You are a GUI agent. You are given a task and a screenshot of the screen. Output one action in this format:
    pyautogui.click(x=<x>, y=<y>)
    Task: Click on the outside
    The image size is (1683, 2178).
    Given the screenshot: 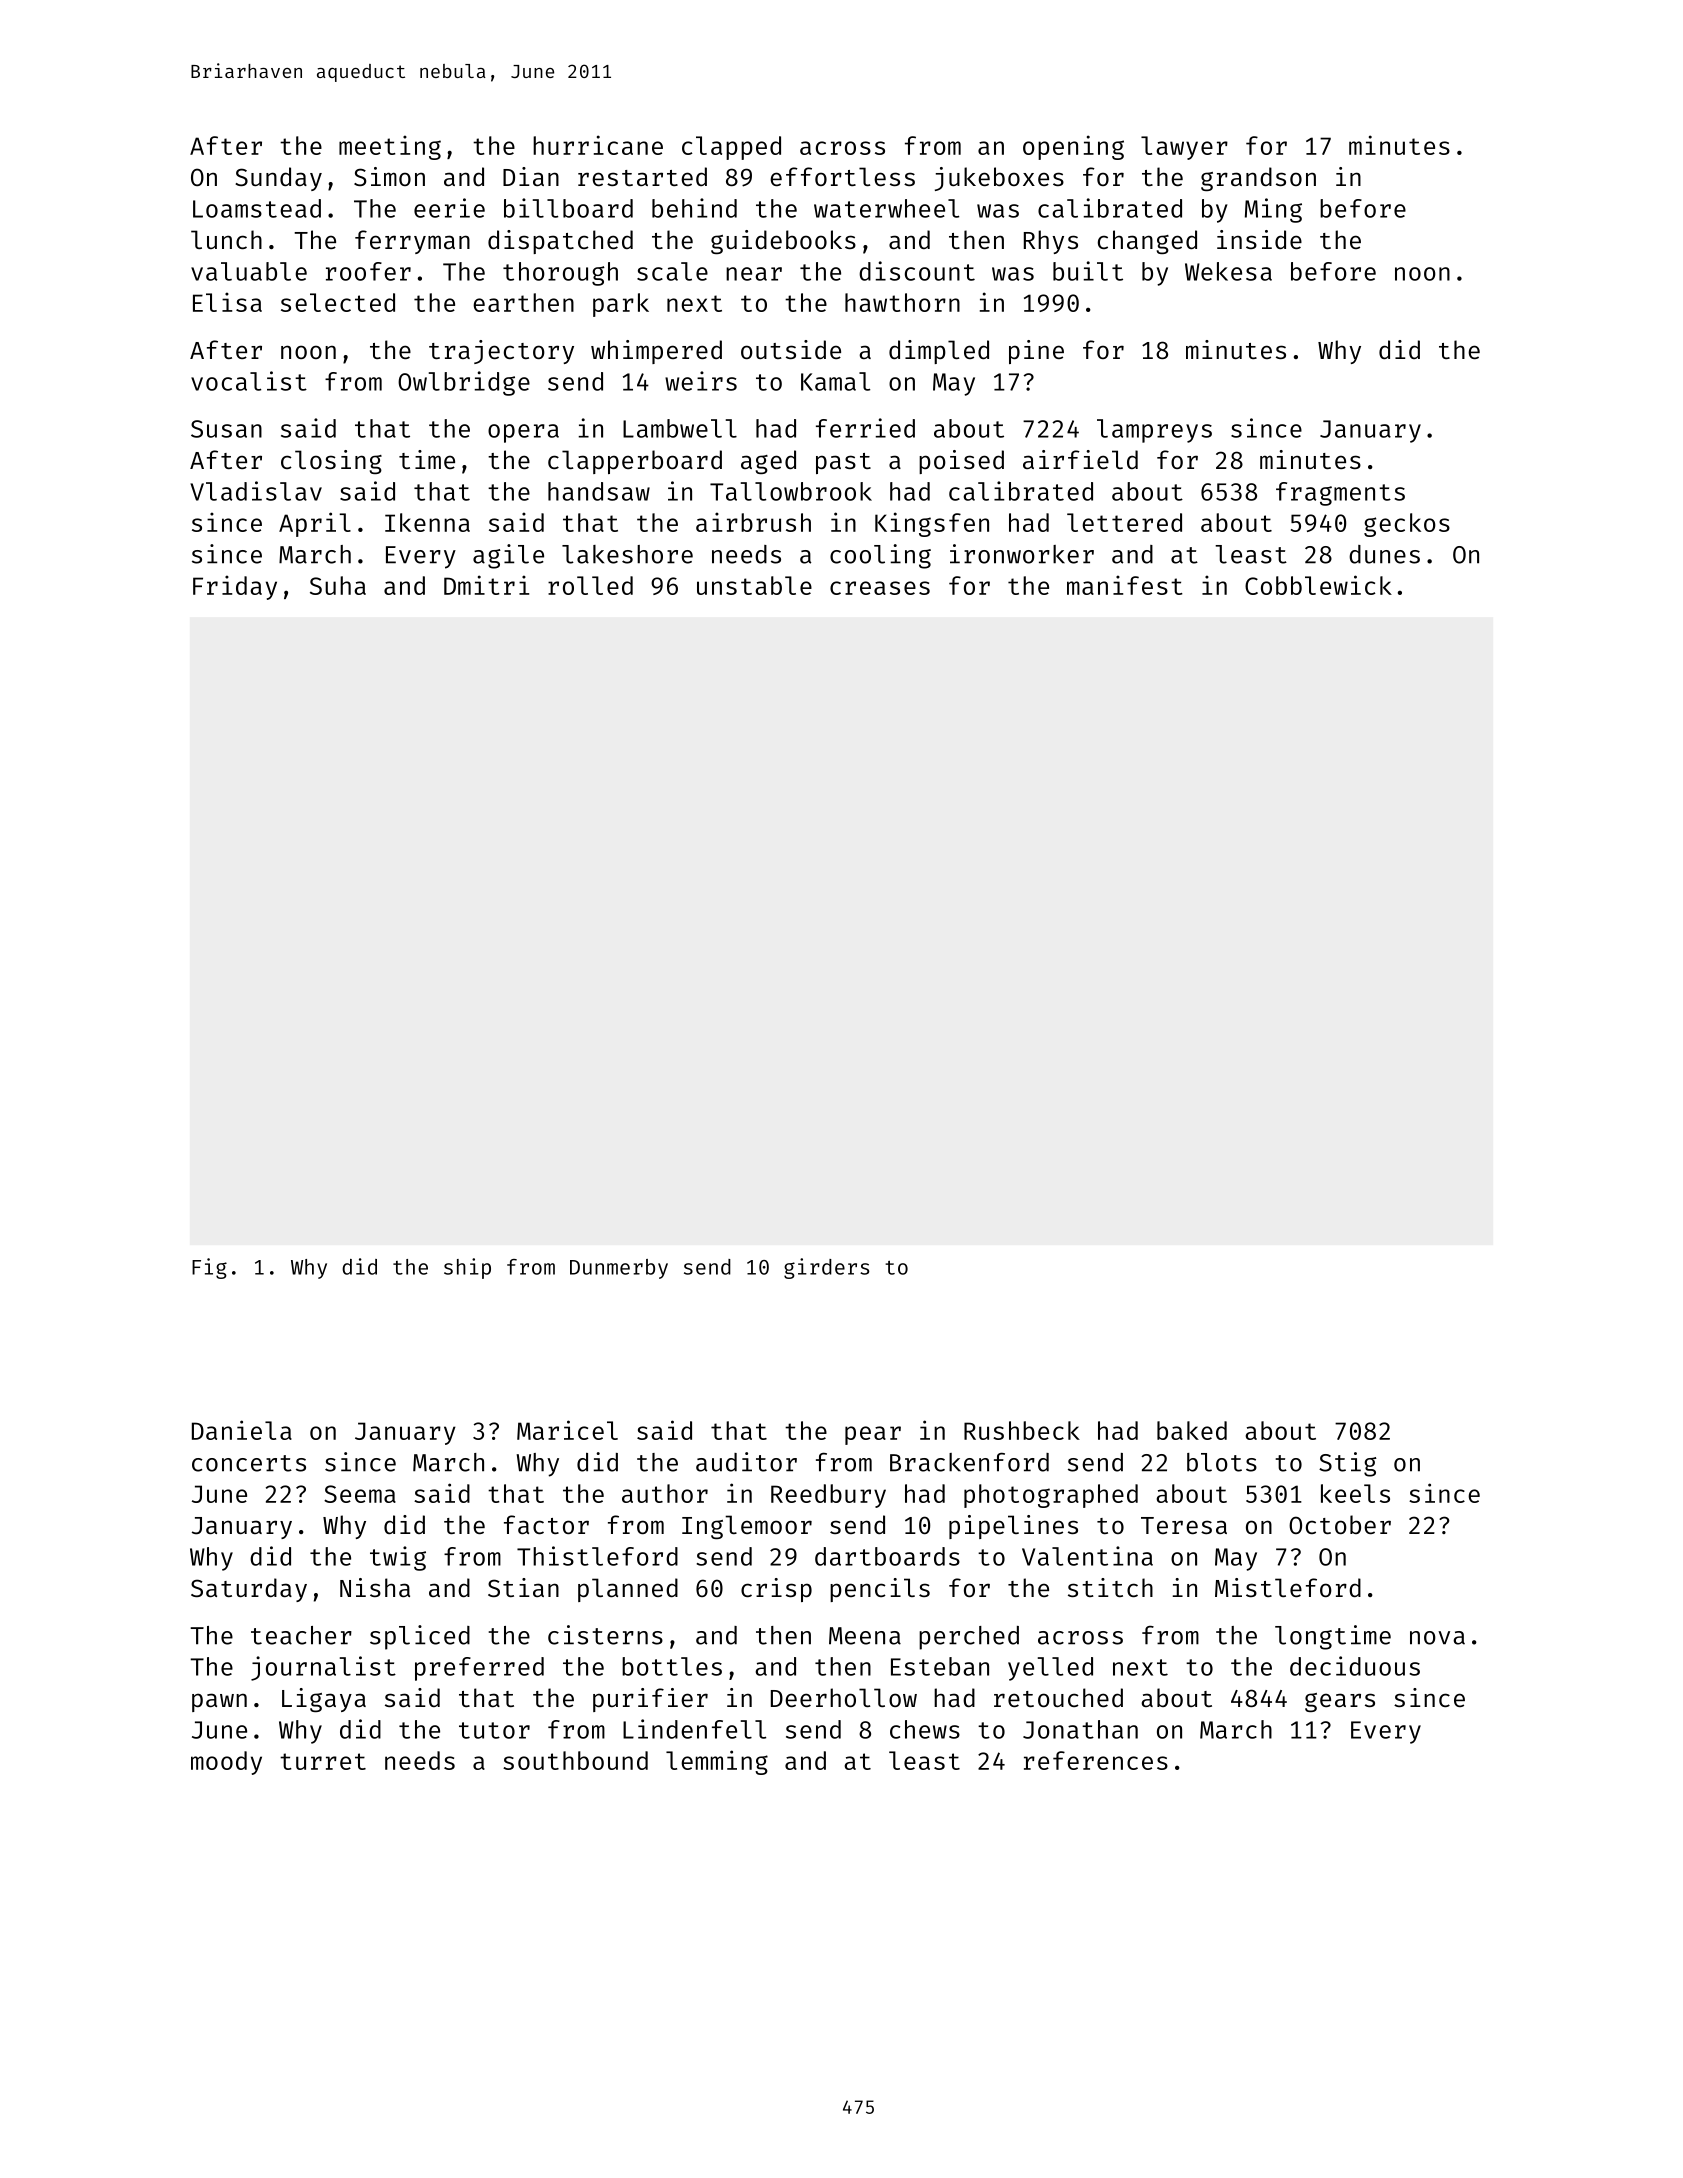 What is the action you would take?
    pyautogui.click(x=791, y=349)
